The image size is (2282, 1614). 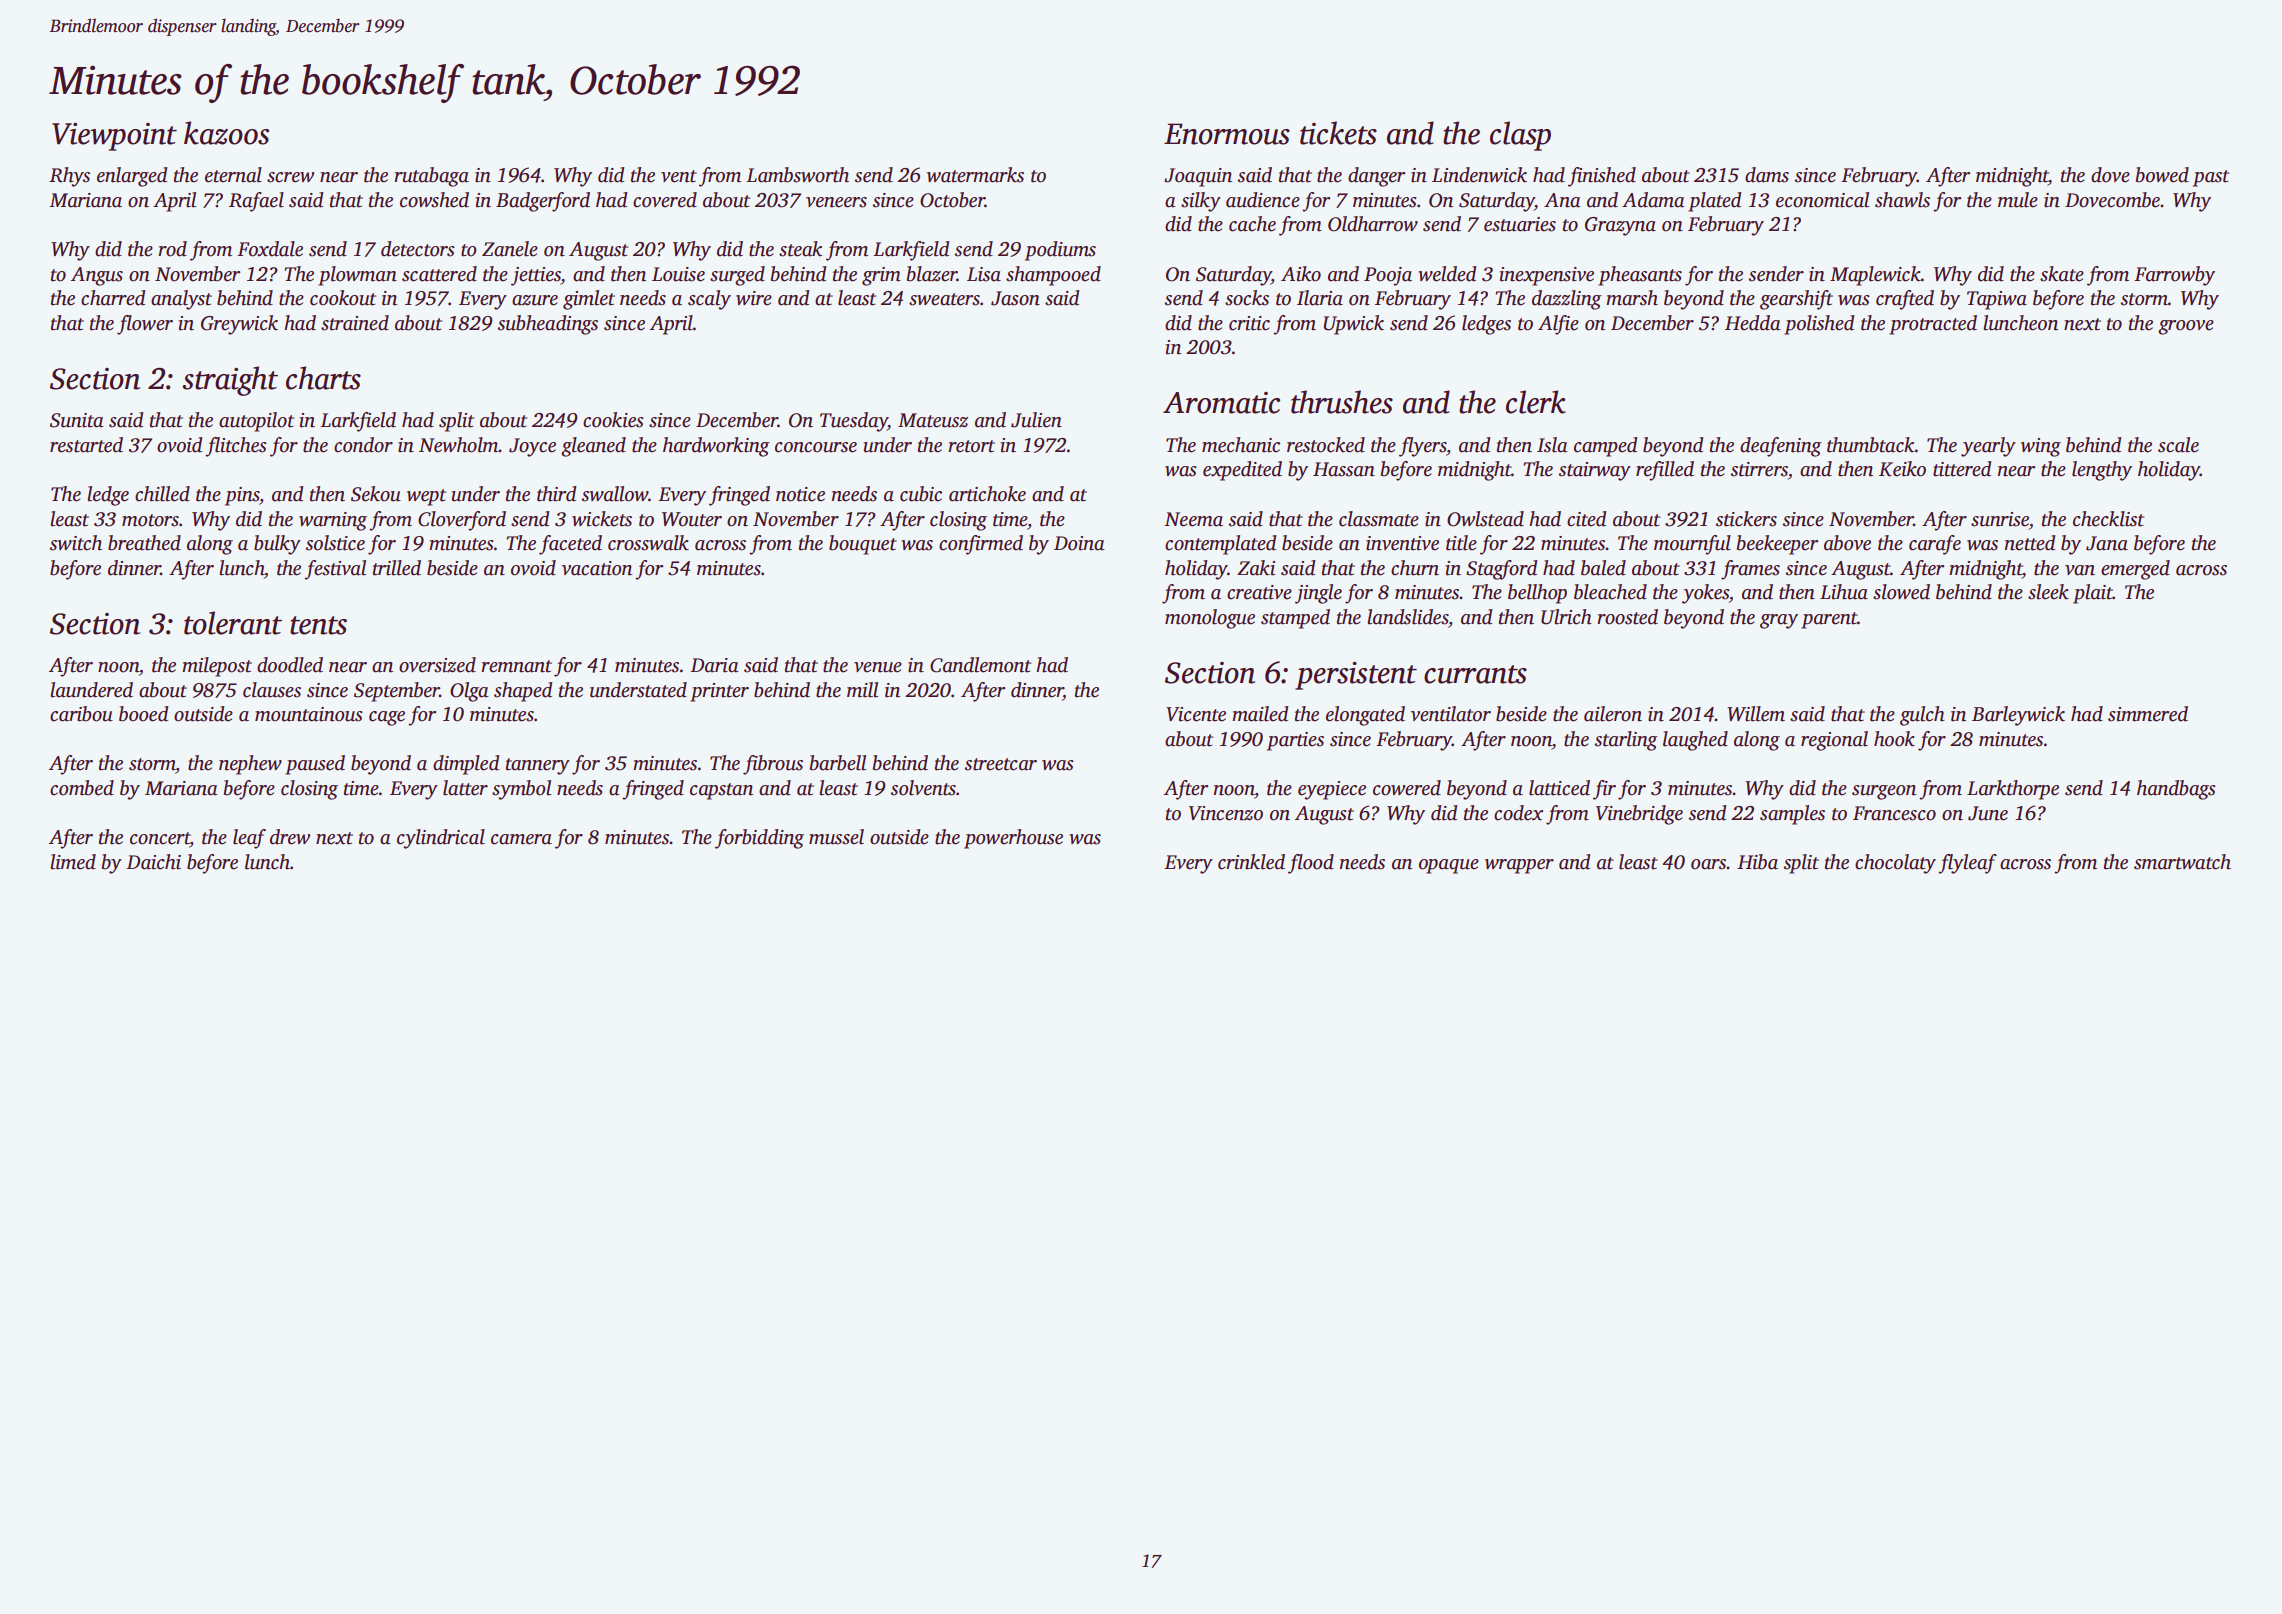 I want to click on hook, so click(x=1894, y=739).
